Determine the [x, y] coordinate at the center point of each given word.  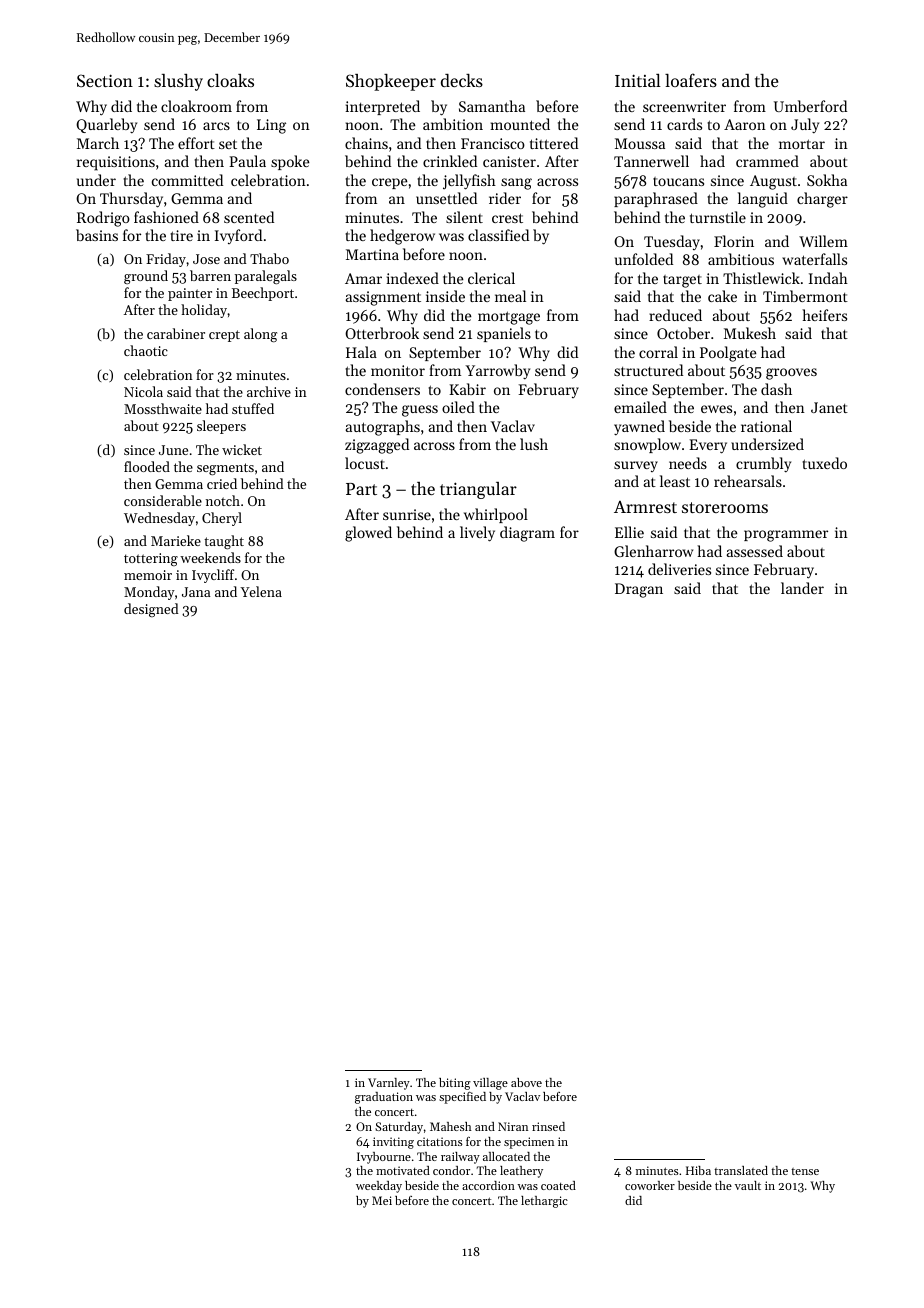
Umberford [810, 106]
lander [802, 588]
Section [105, 80]
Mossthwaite [163, 408]
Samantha [492, 106]
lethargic [544, 1202]
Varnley [389, 1084]
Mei [382, 1200]
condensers [382, 389]
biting [455, 1084]
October [683, 333]
